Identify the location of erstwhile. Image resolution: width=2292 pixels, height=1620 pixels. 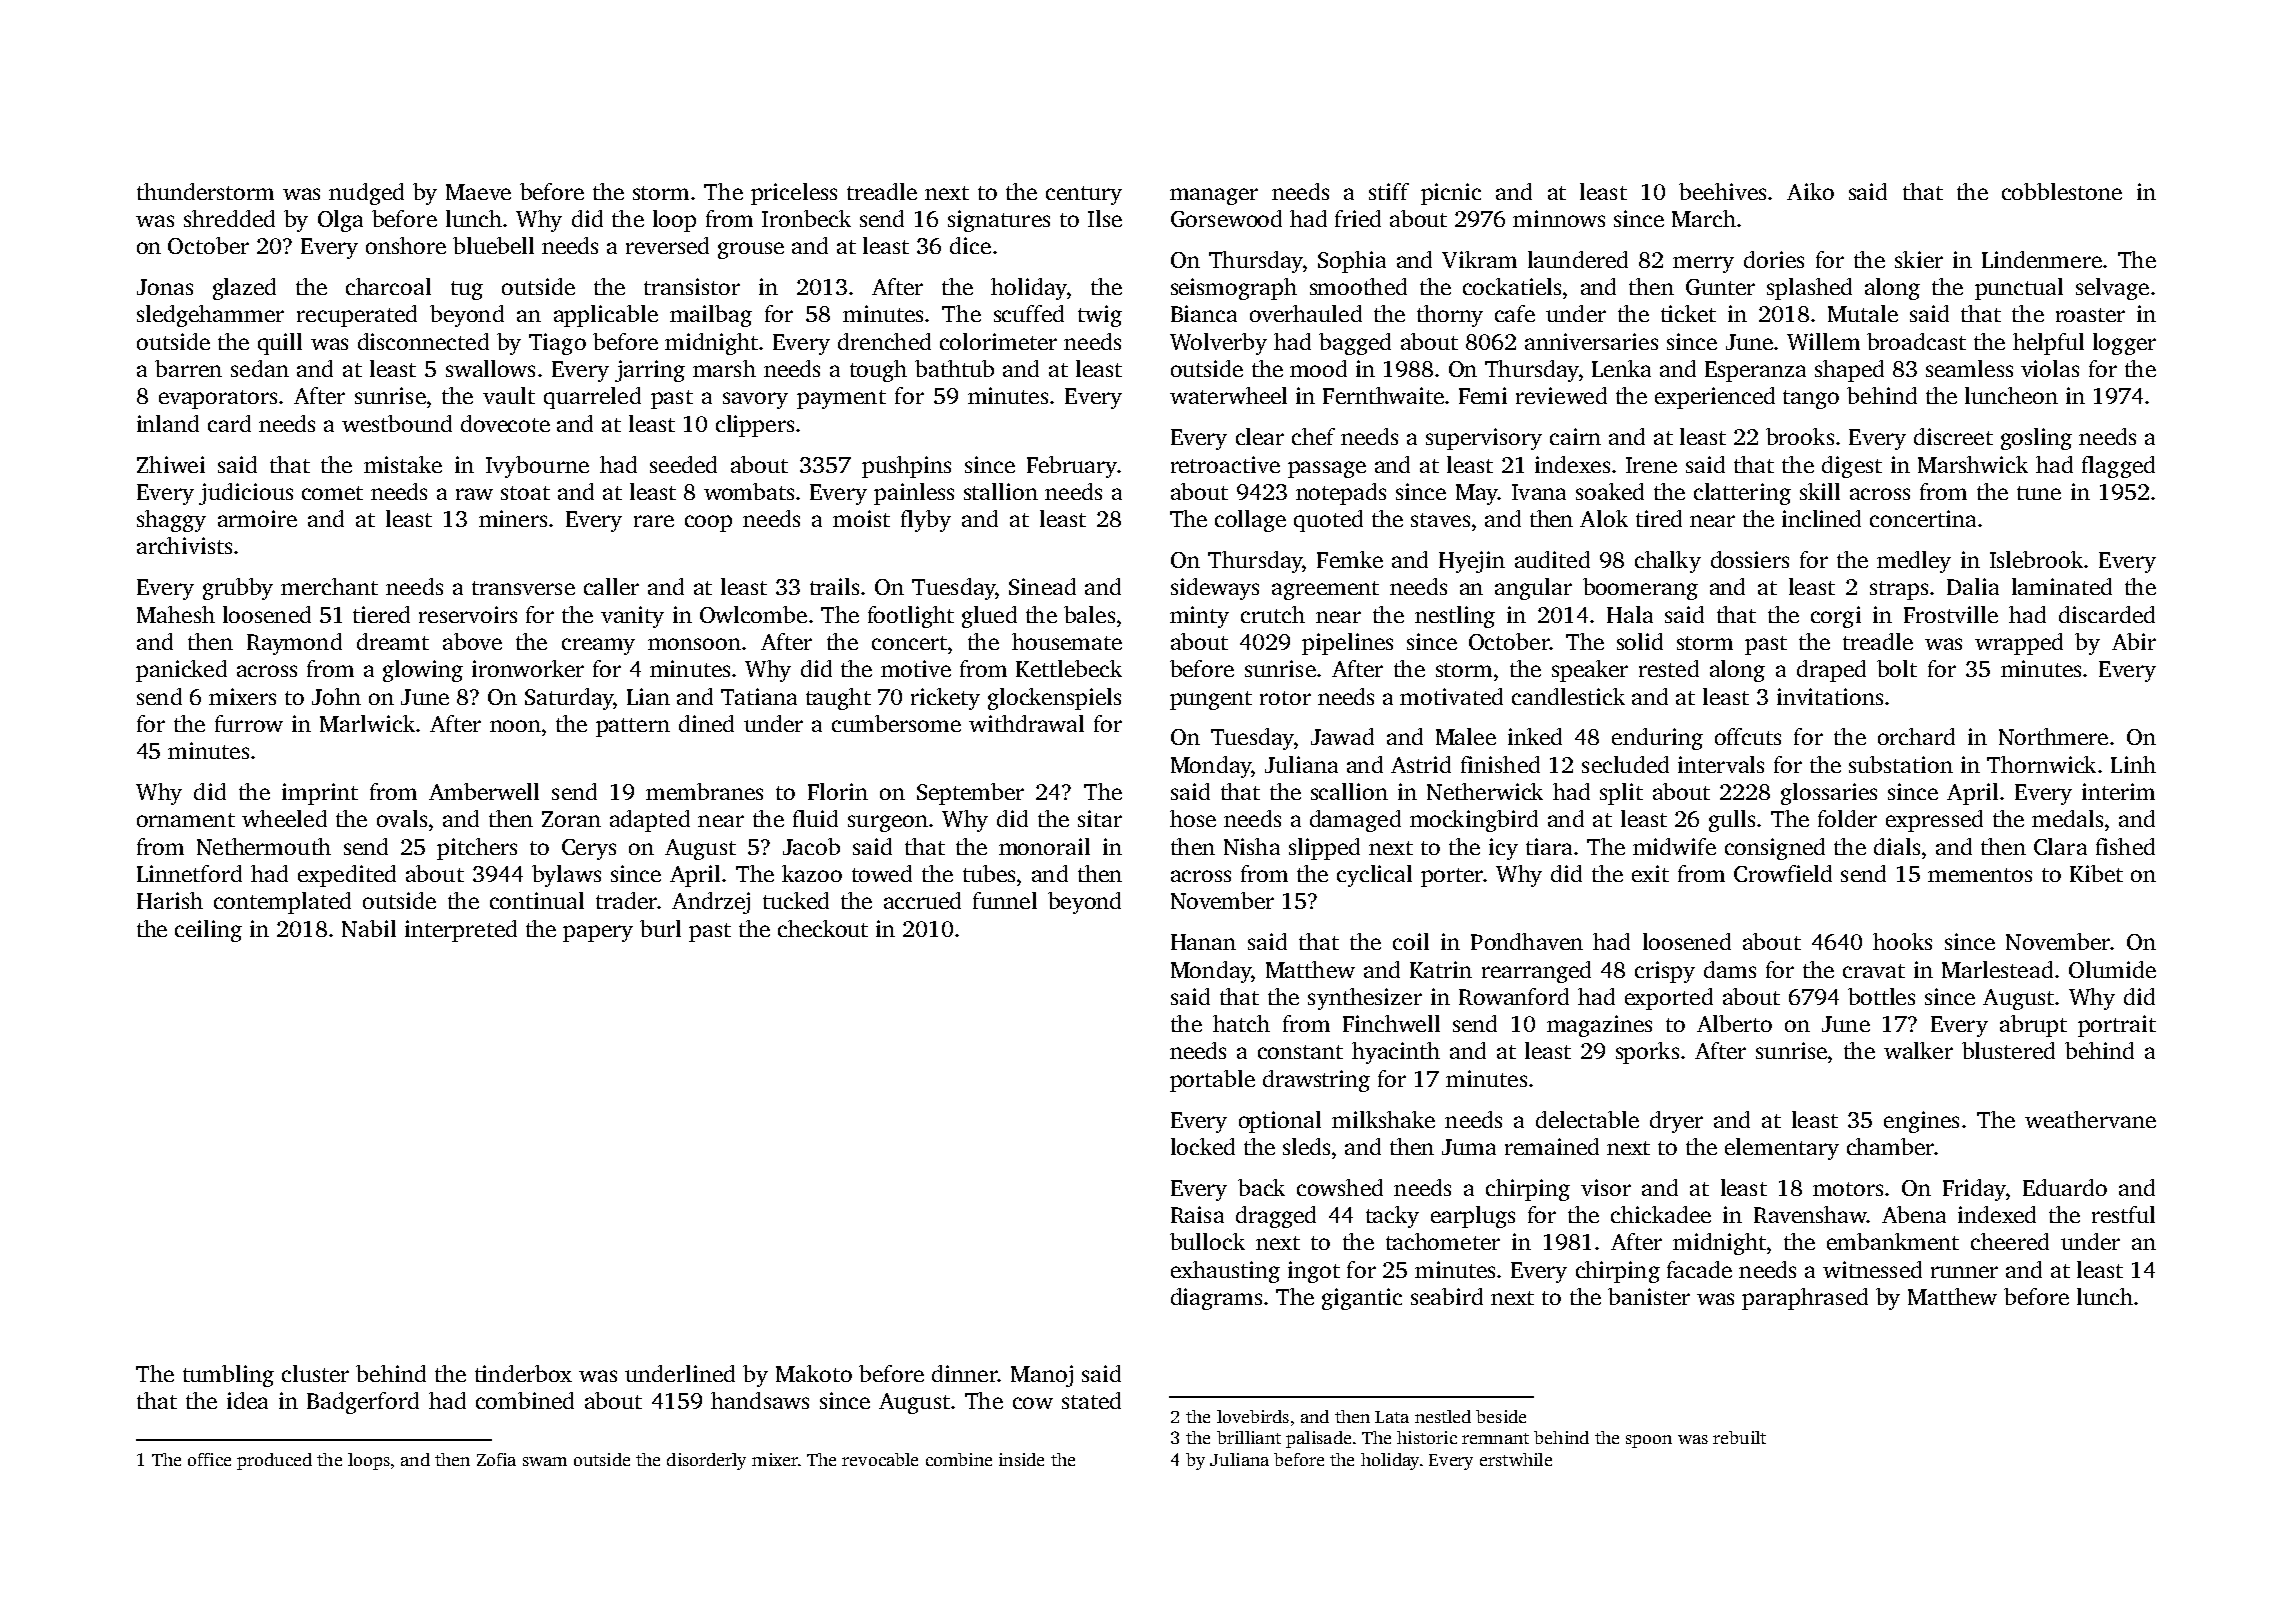
(1516, 1459).
